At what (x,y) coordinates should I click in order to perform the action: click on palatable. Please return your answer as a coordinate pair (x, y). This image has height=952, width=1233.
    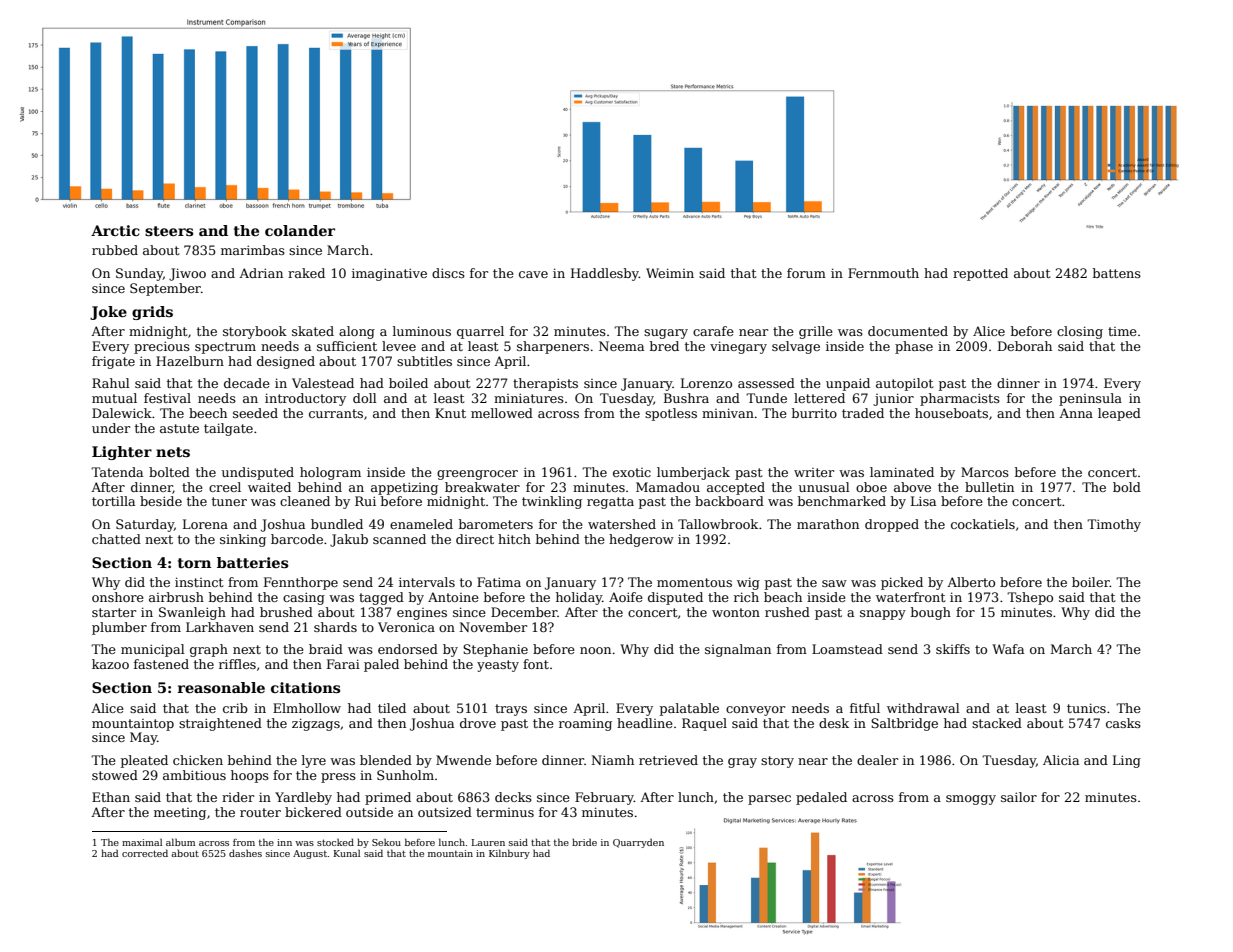
    Looking at the image, I should click on (689, 709).
